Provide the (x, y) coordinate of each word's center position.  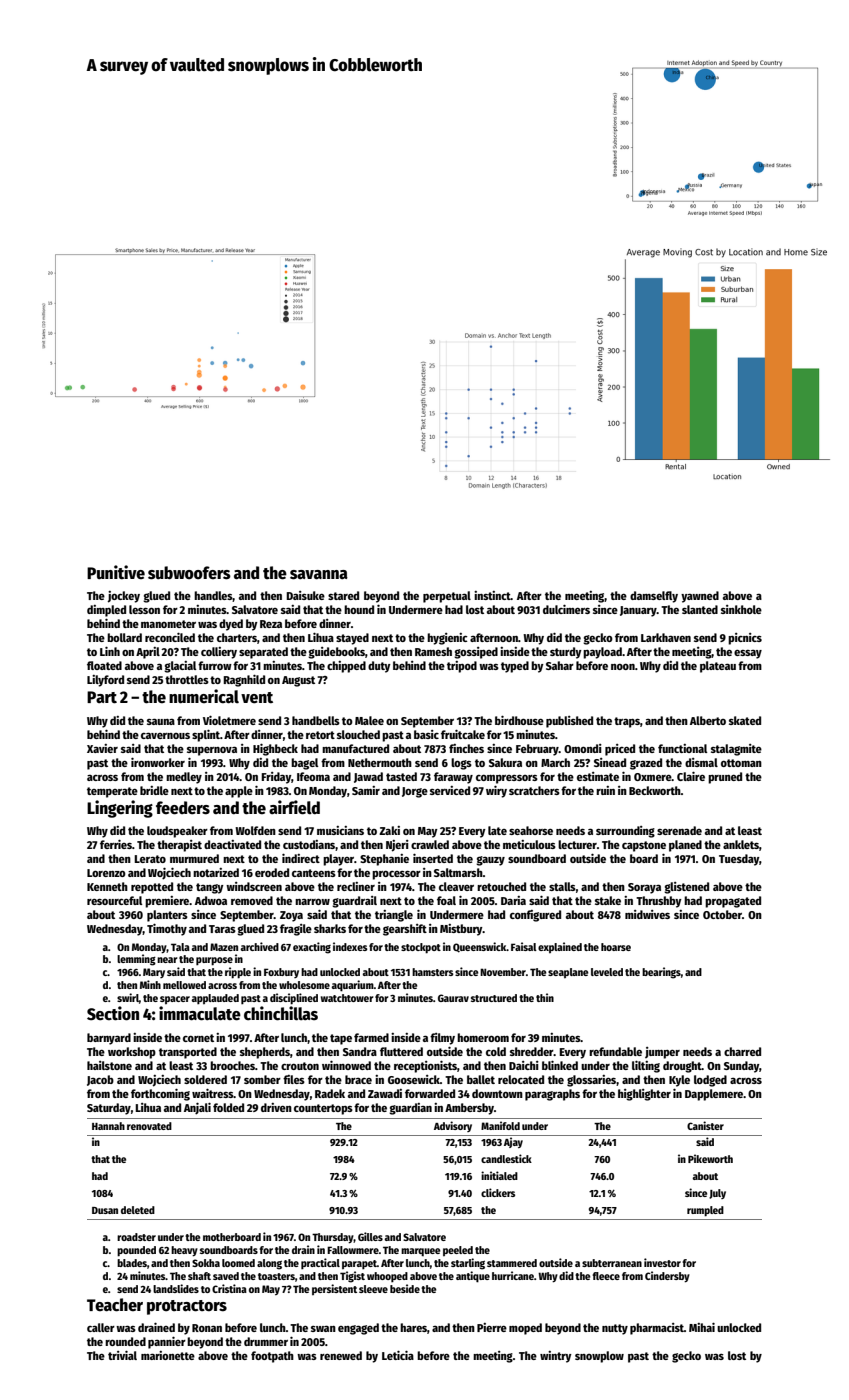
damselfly (654, 597)
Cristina (229, 1288)
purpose (214, 961)
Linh (110, 651)
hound (359, 609)
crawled (430, 844)
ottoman (741, 763)
